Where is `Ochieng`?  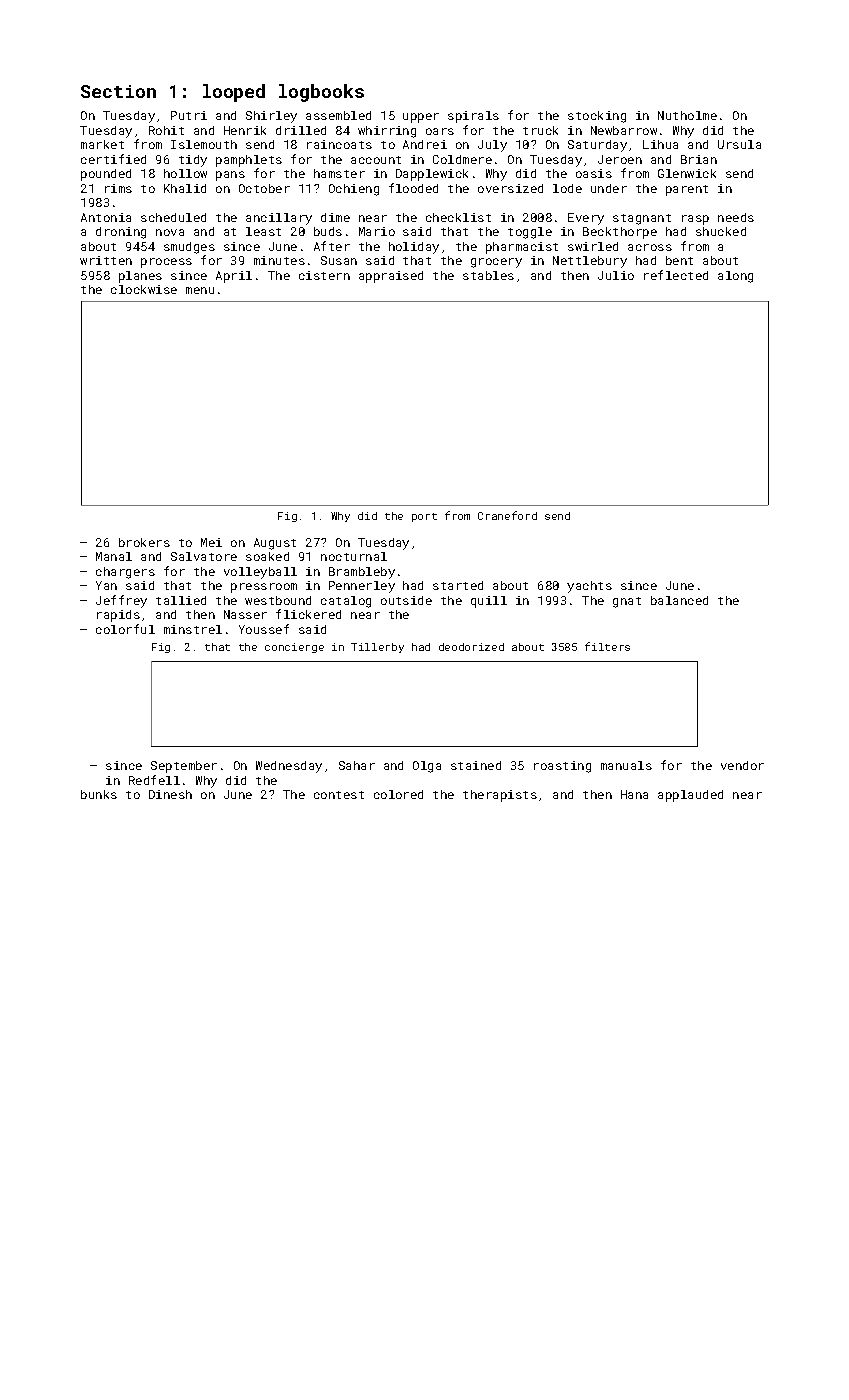 Ochieng is located at coordinates (354, 190).
